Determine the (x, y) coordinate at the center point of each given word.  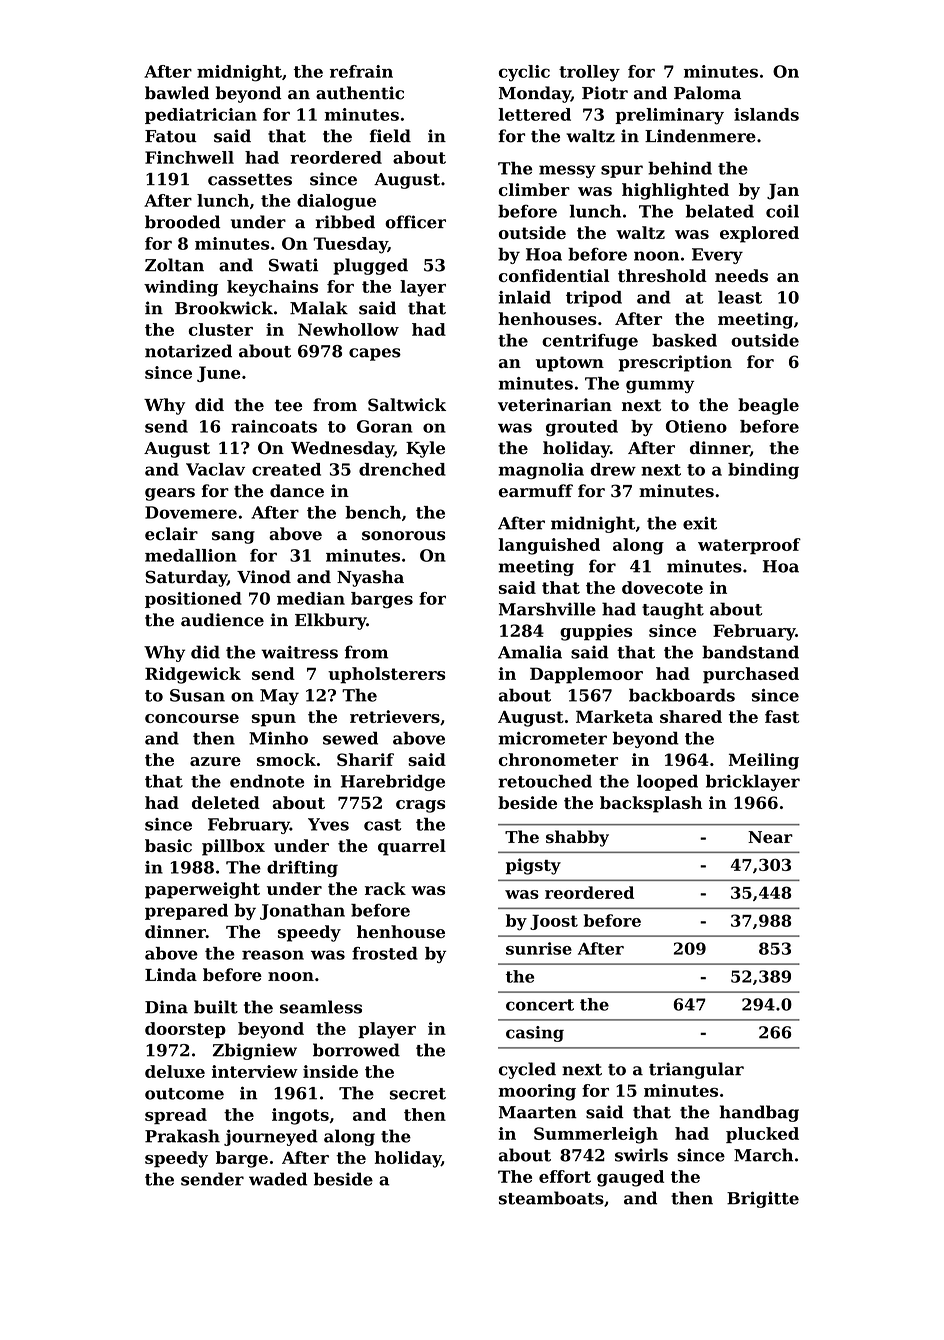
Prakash (182, 1136)
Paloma (707, 93)
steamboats (551, 1198)
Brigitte (763, 1199)
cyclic (524, 73)
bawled (177, 93)
